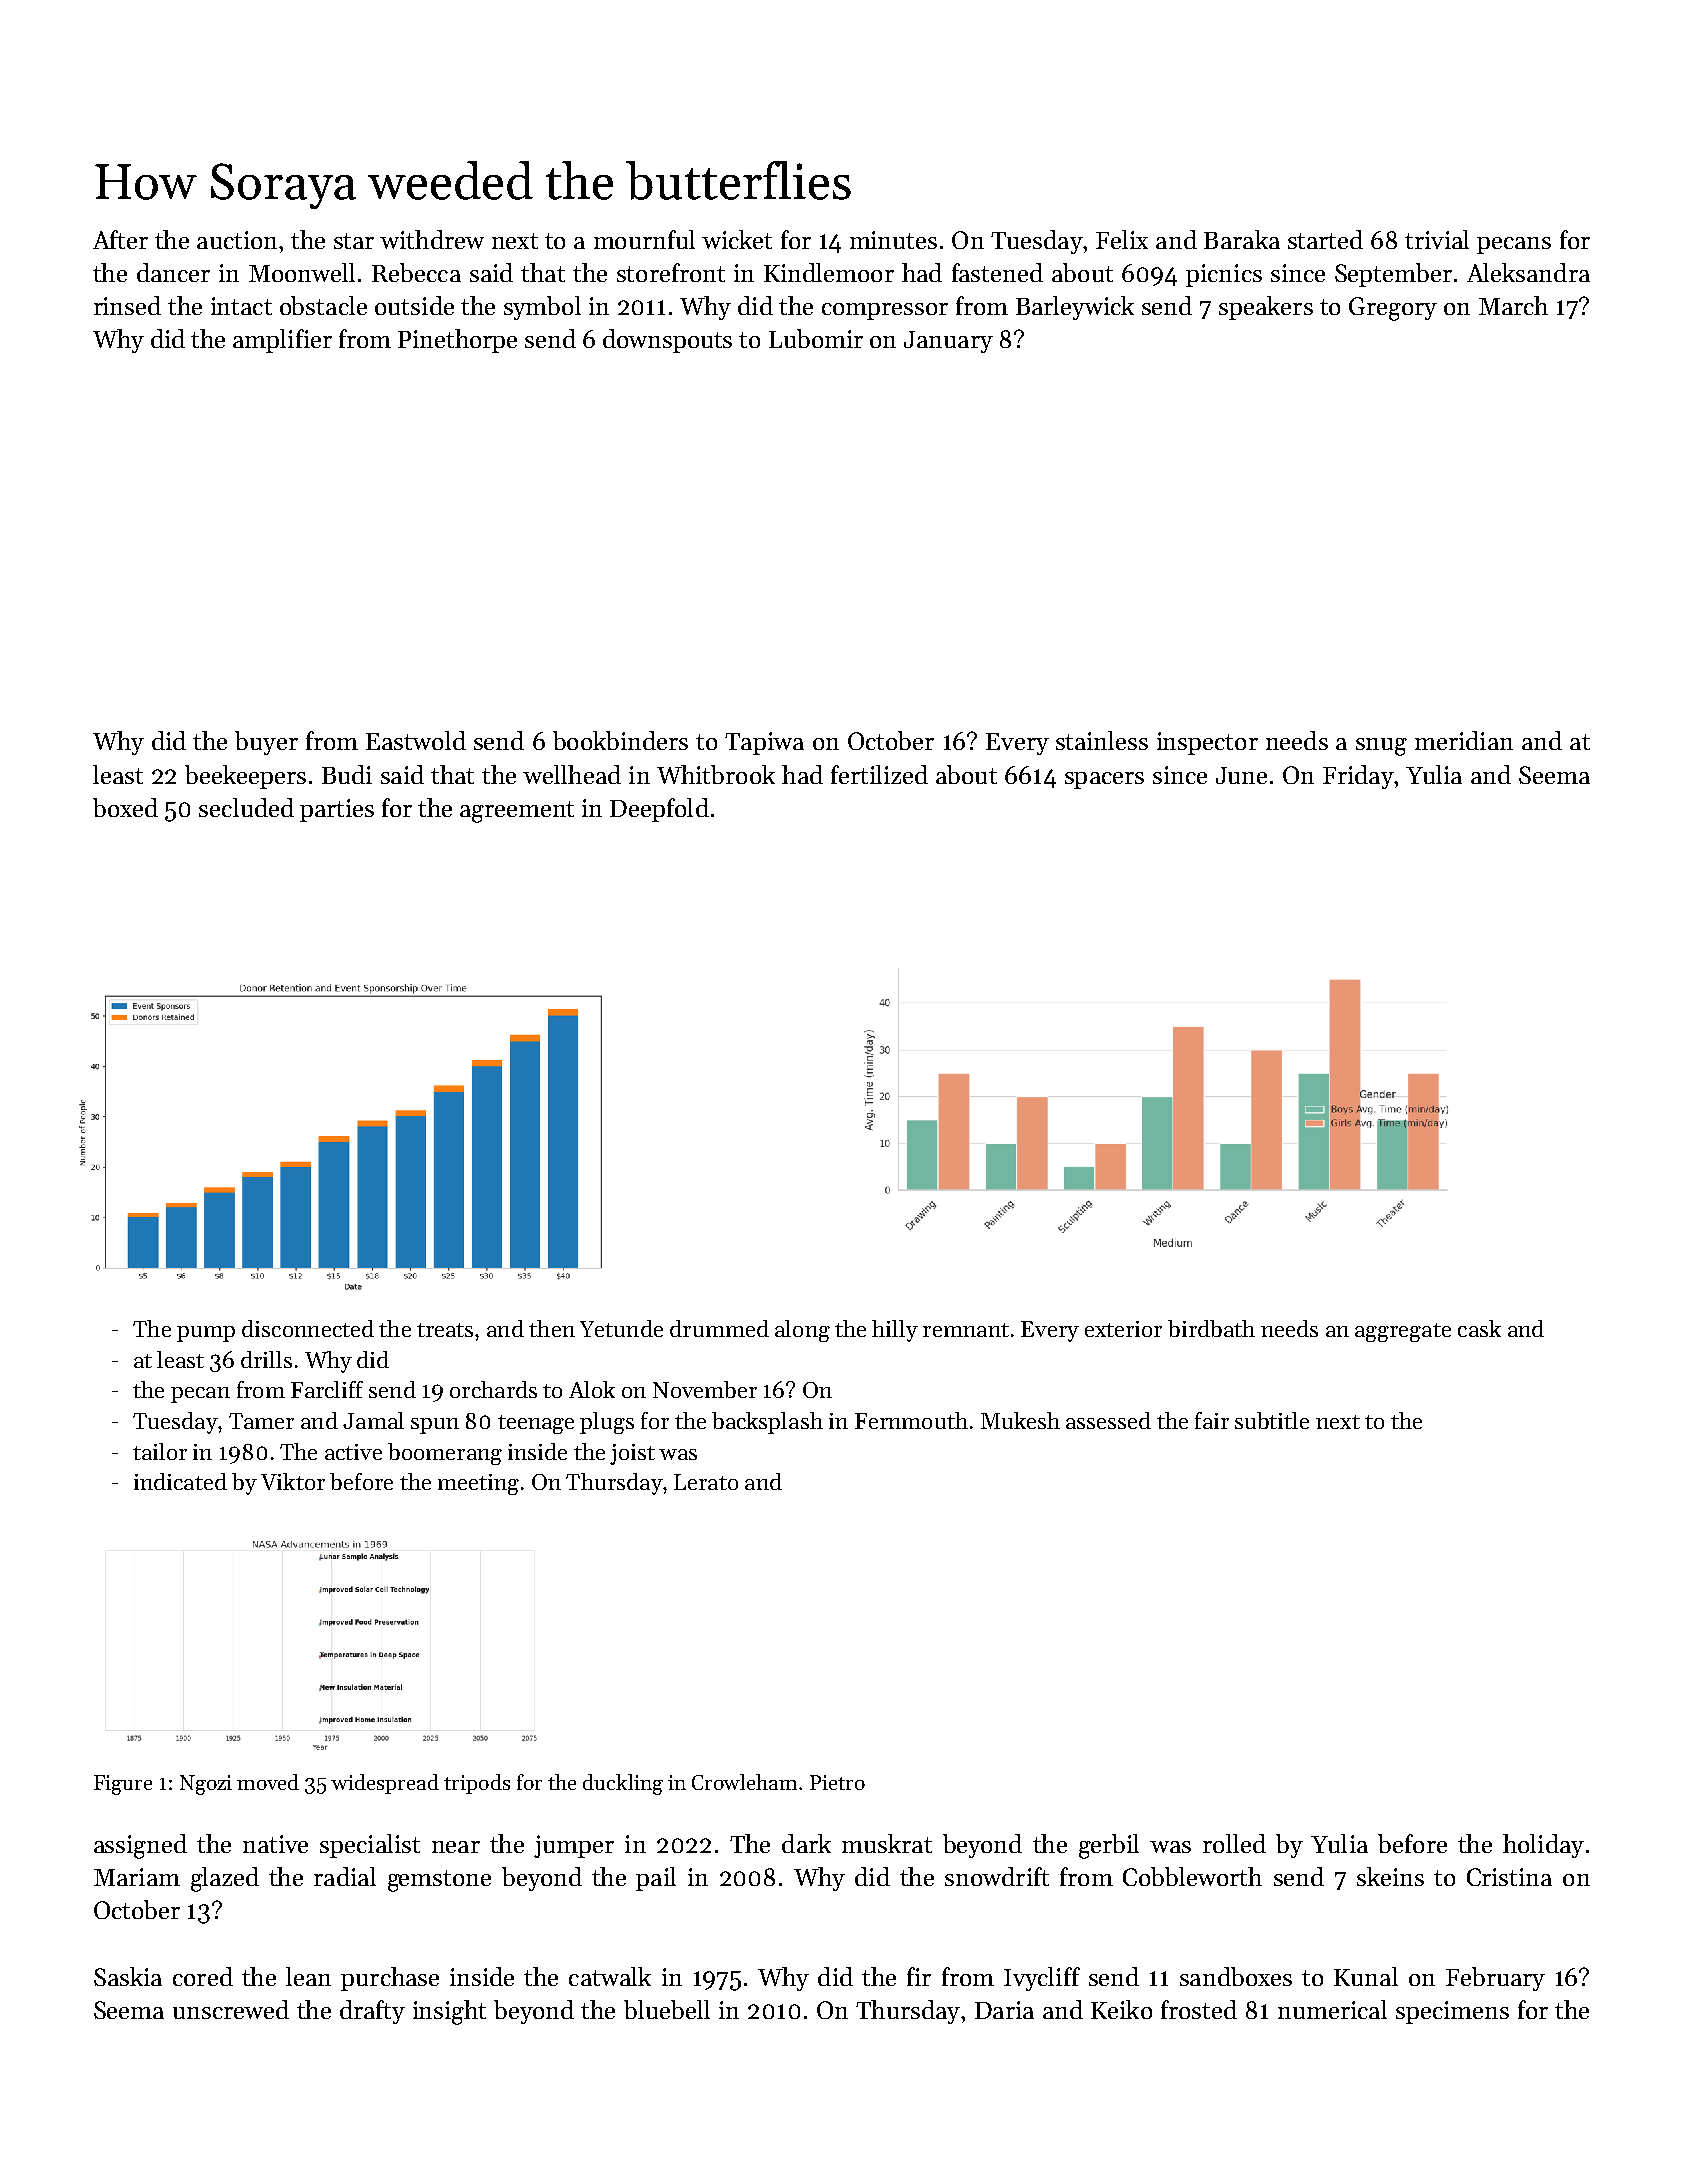 The height and width of the document is (2178, 1683). Describe the element at coordinates (1464, 740) in the document. I see `meridian` at that location.
